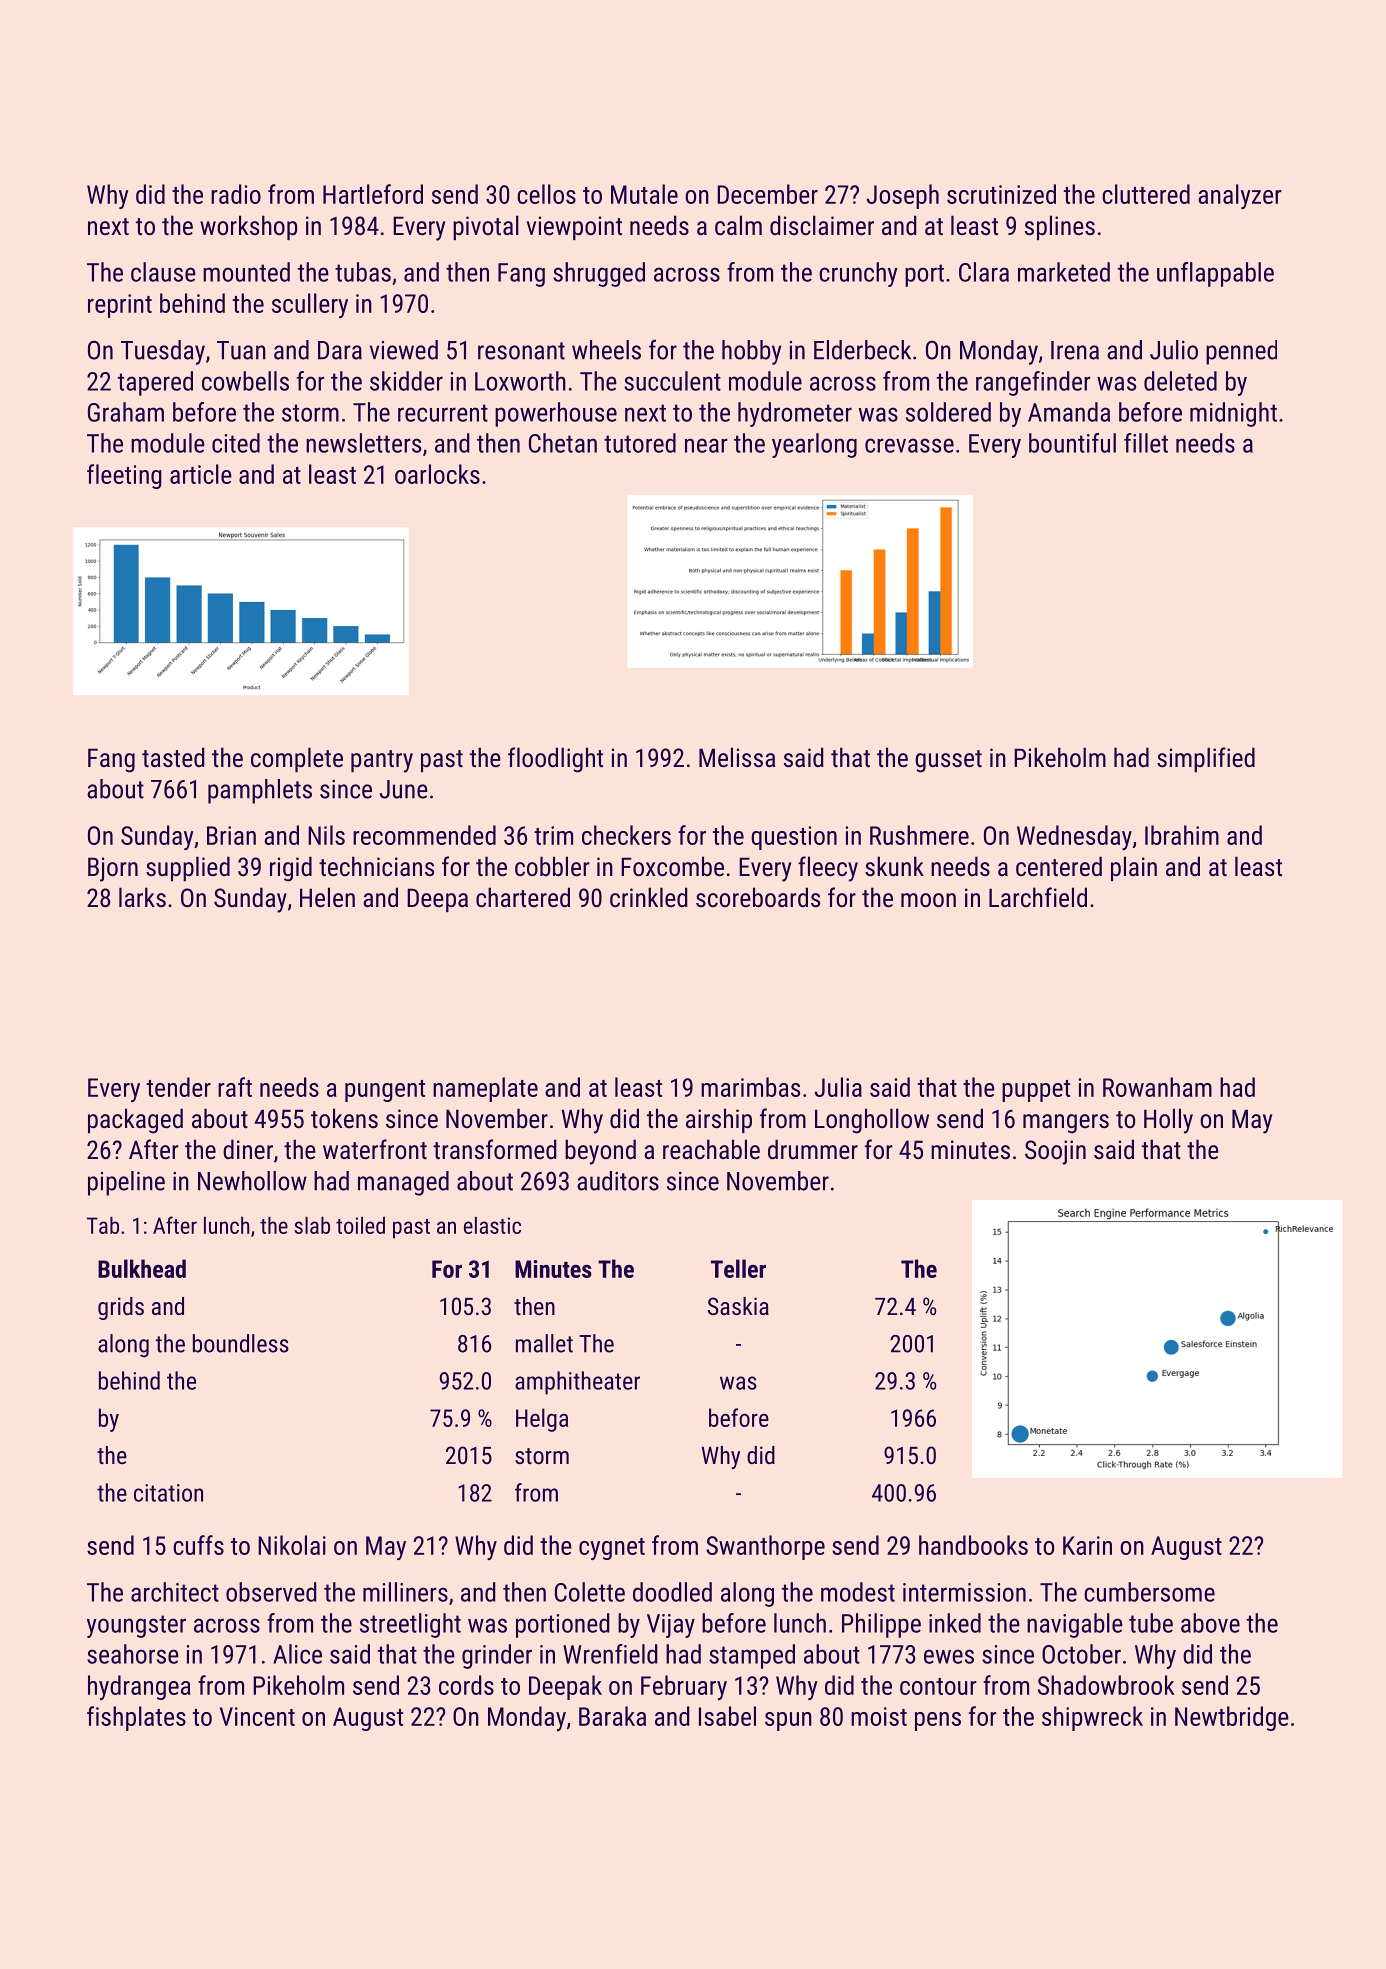  What do you see at coordinates (1240, 196) in the document?
I see `analyzer` at bounding box center [1240, 196].
